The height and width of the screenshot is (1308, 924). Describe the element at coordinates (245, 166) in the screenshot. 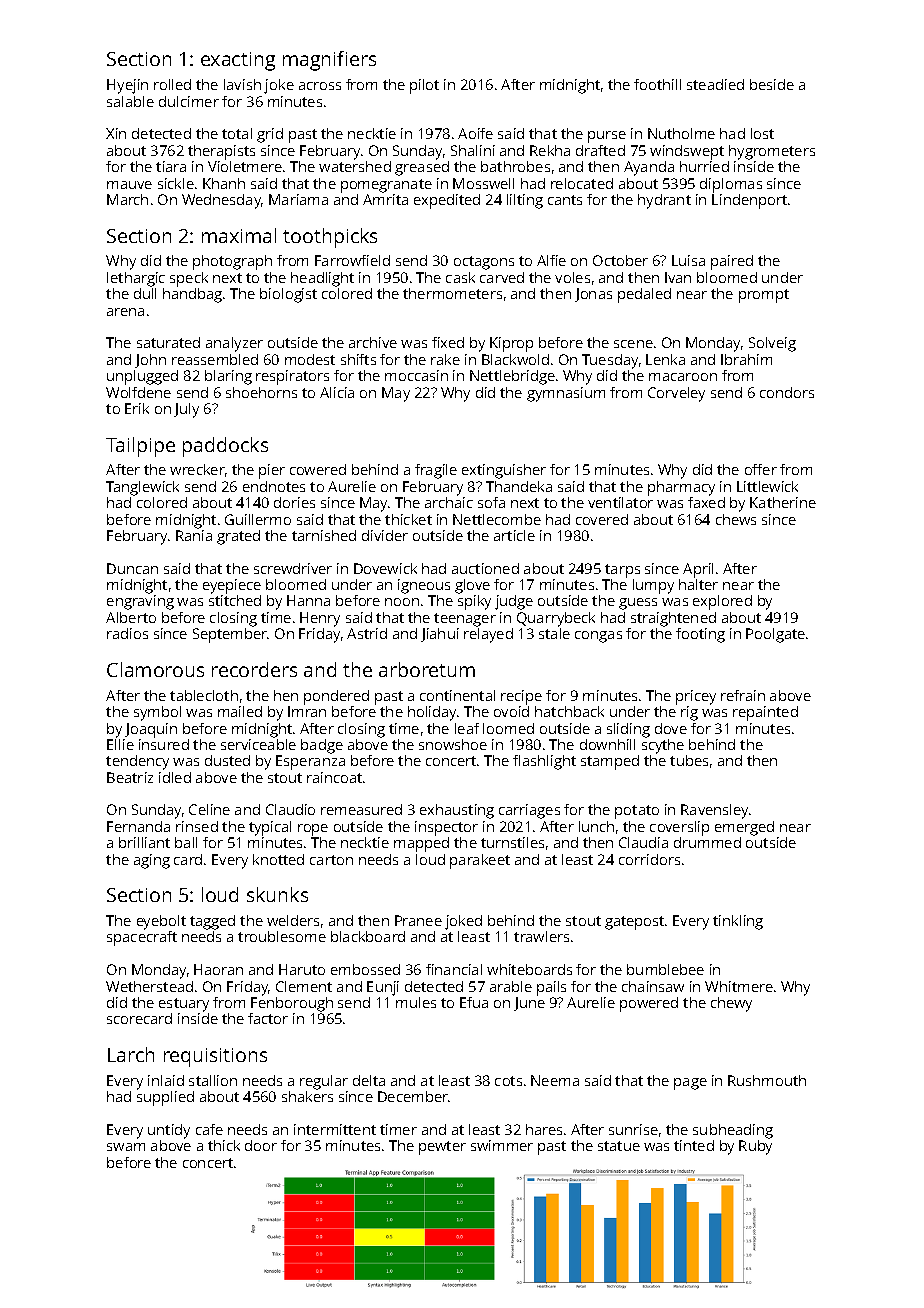

I see `Violetmere` at that location.
